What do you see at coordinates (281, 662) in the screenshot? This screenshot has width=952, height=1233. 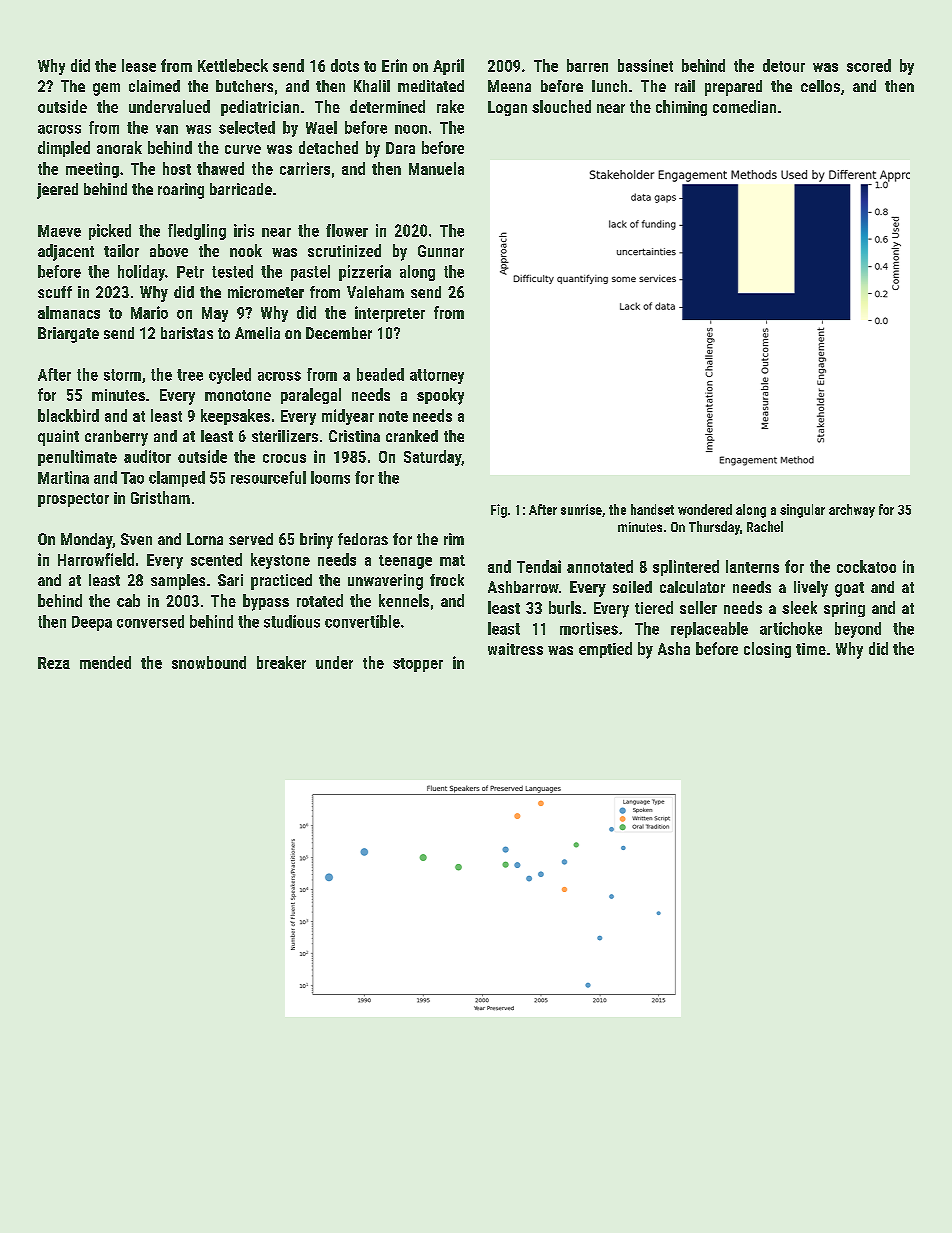 I see `breaker` at bounding box center [281, 662].
